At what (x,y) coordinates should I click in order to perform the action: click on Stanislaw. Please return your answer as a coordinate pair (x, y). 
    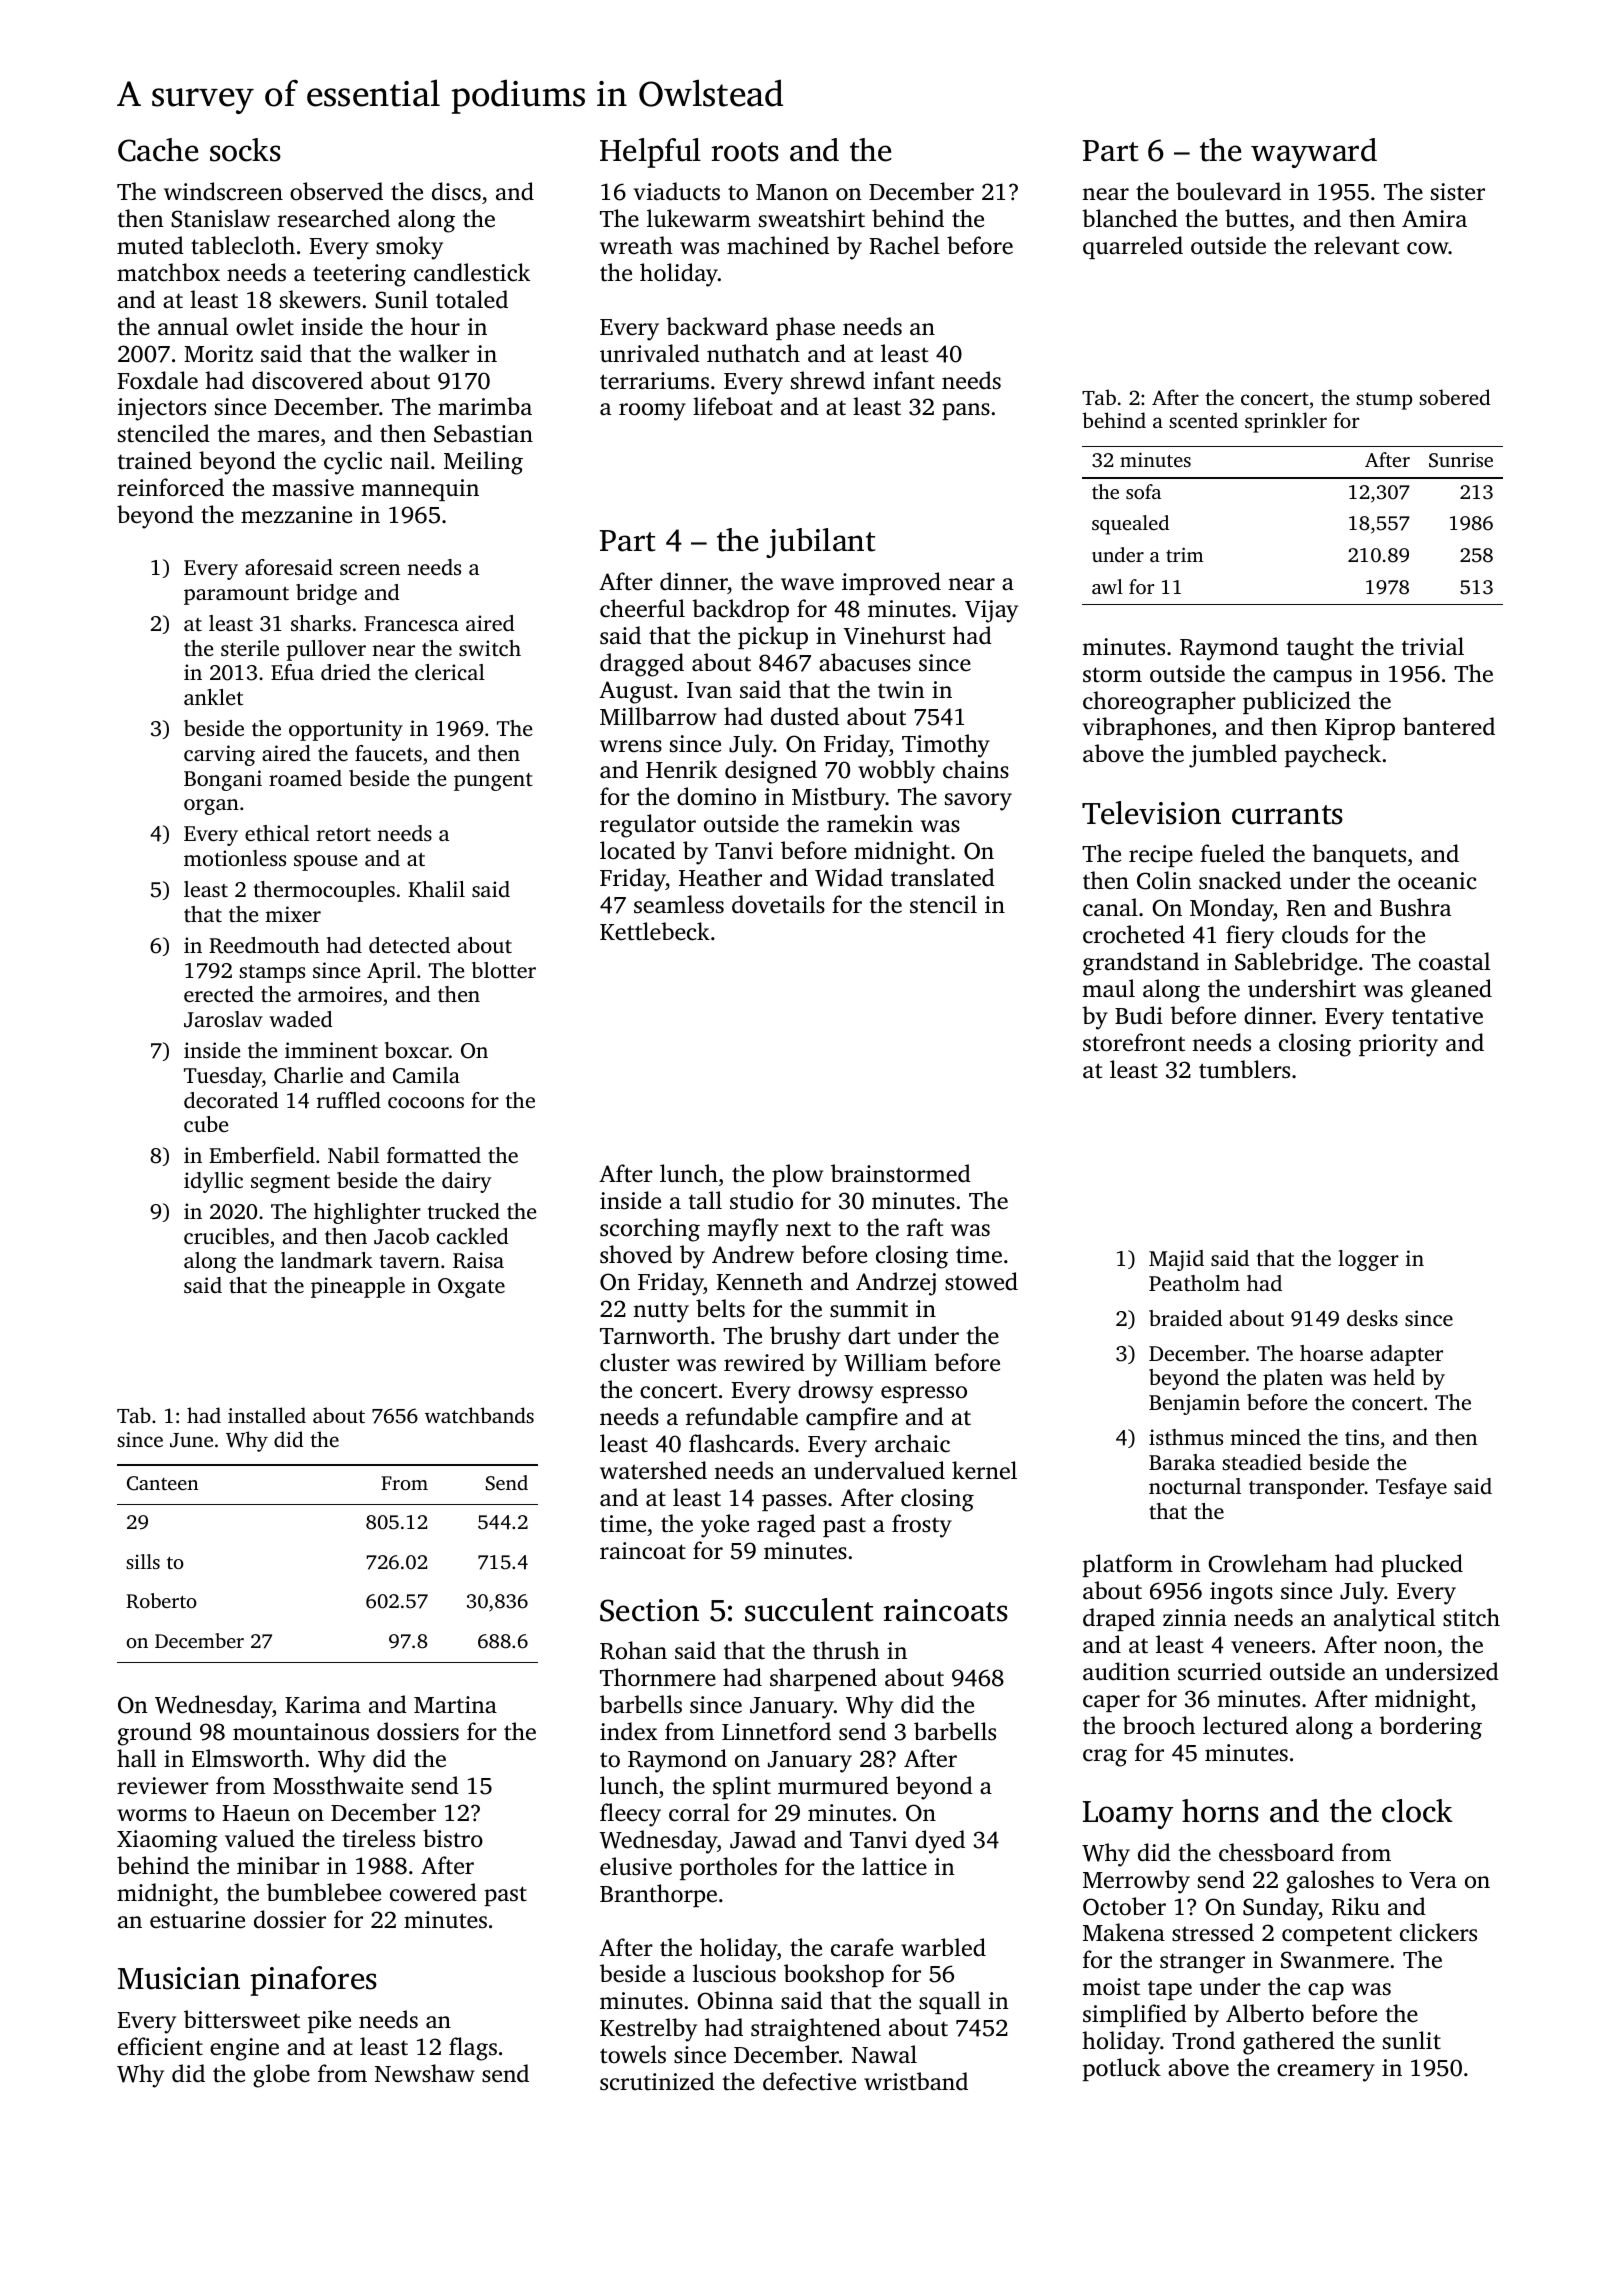
    Looking at the image, I should click on (220, 218).
